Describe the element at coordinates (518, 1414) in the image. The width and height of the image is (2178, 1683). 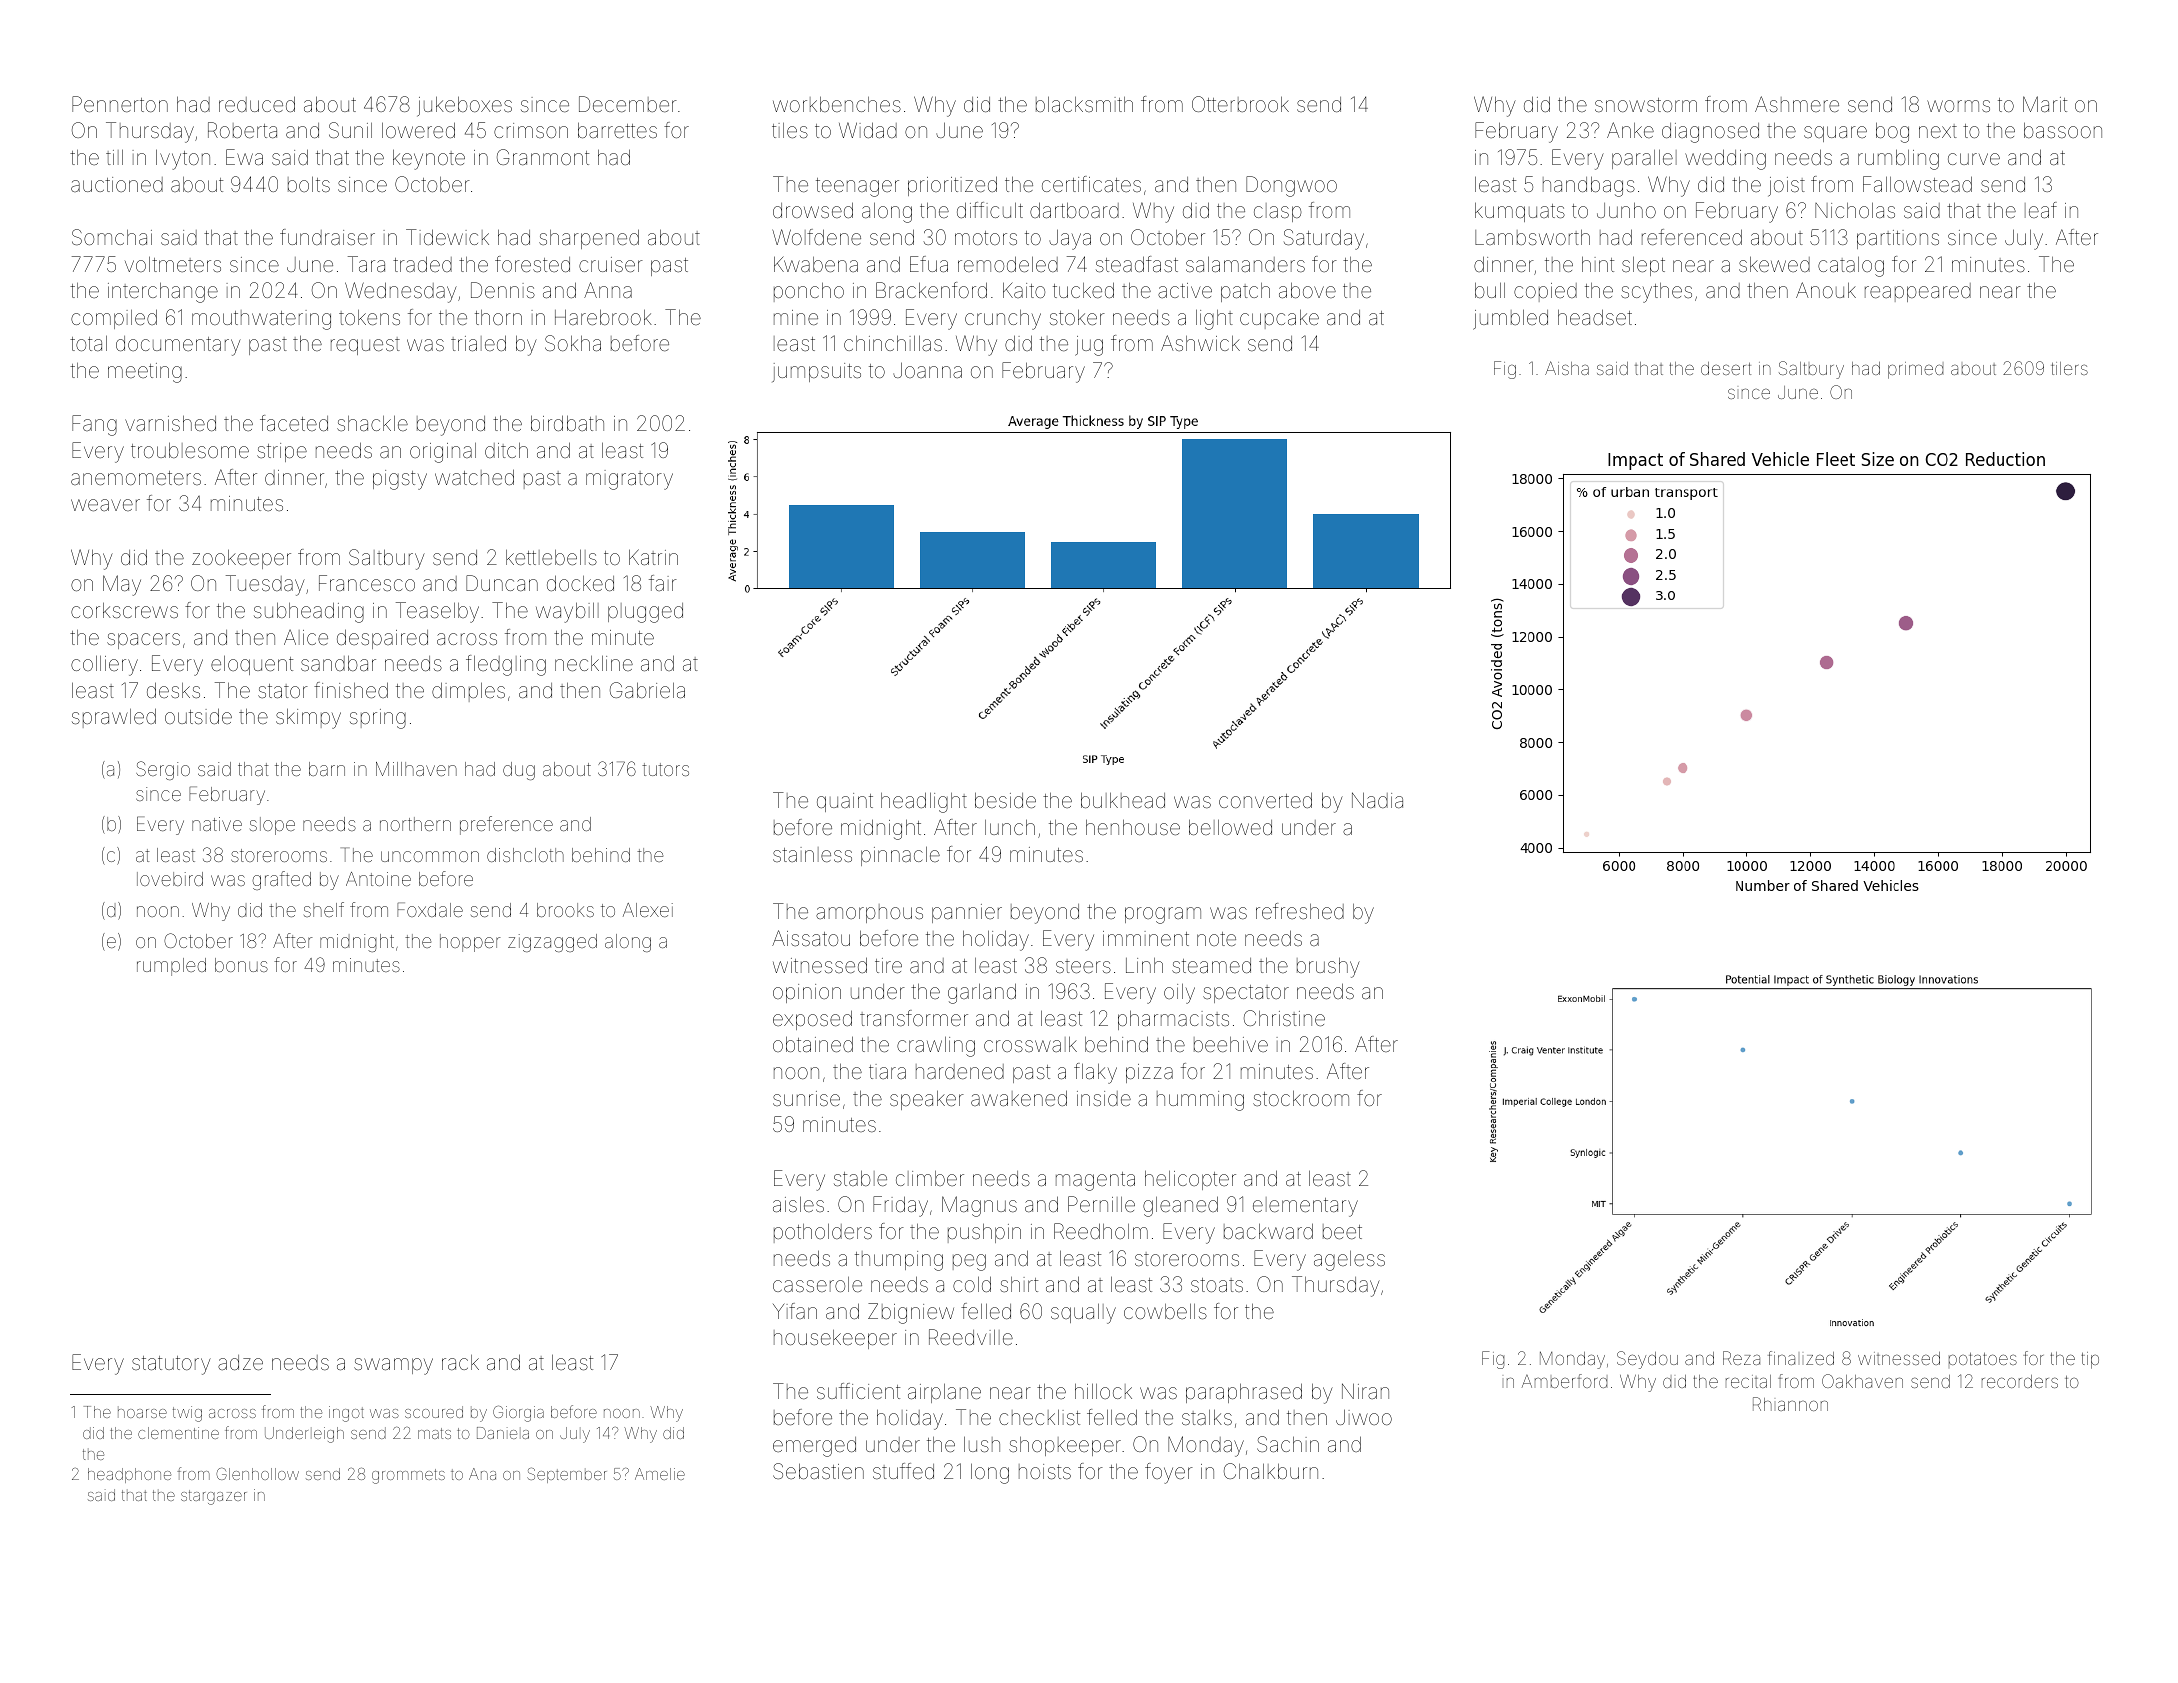
I see `Giorgia` at that location.
